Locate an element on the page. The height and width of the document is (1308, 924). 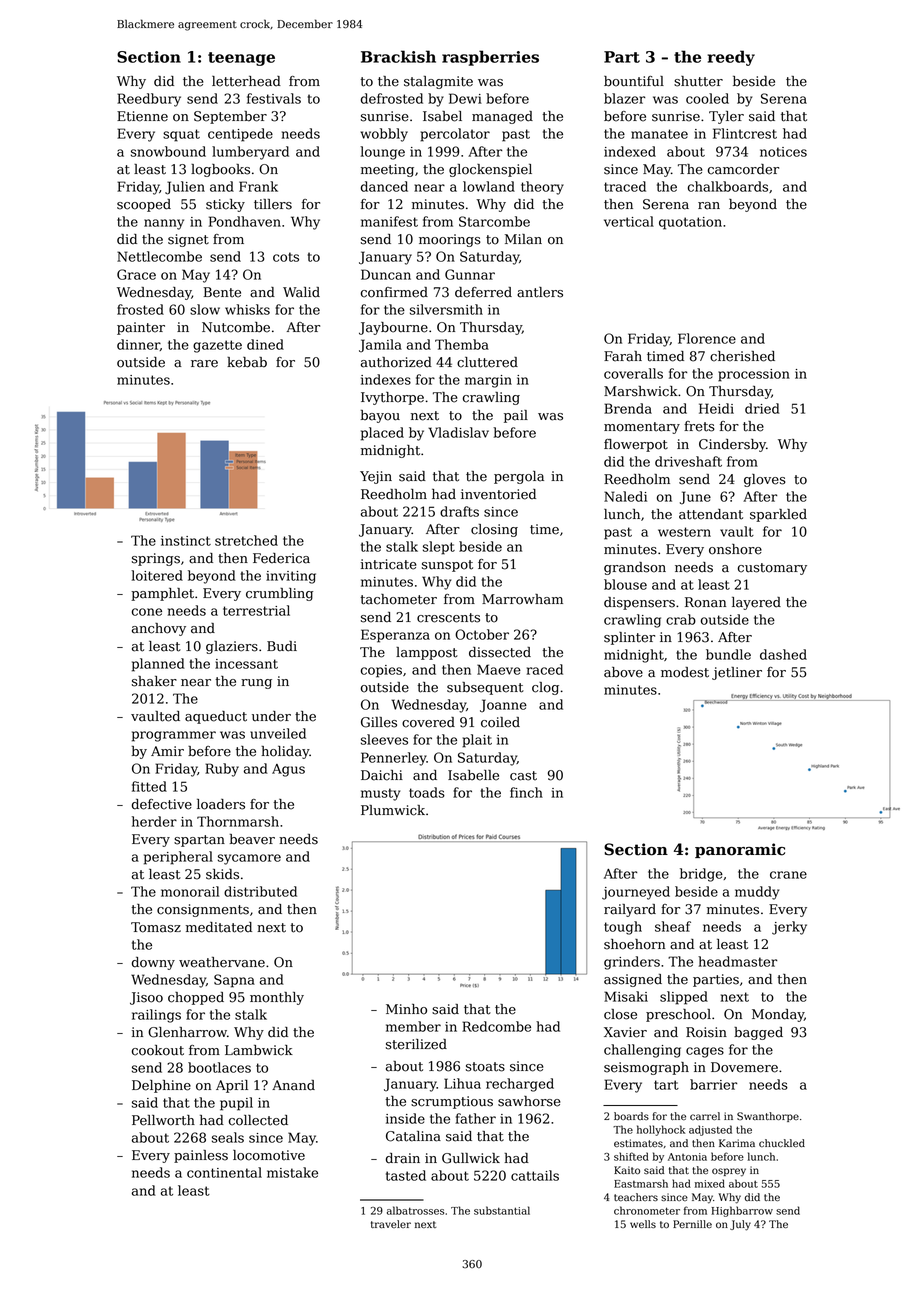
Bente is located at coordinates (222, 292).
